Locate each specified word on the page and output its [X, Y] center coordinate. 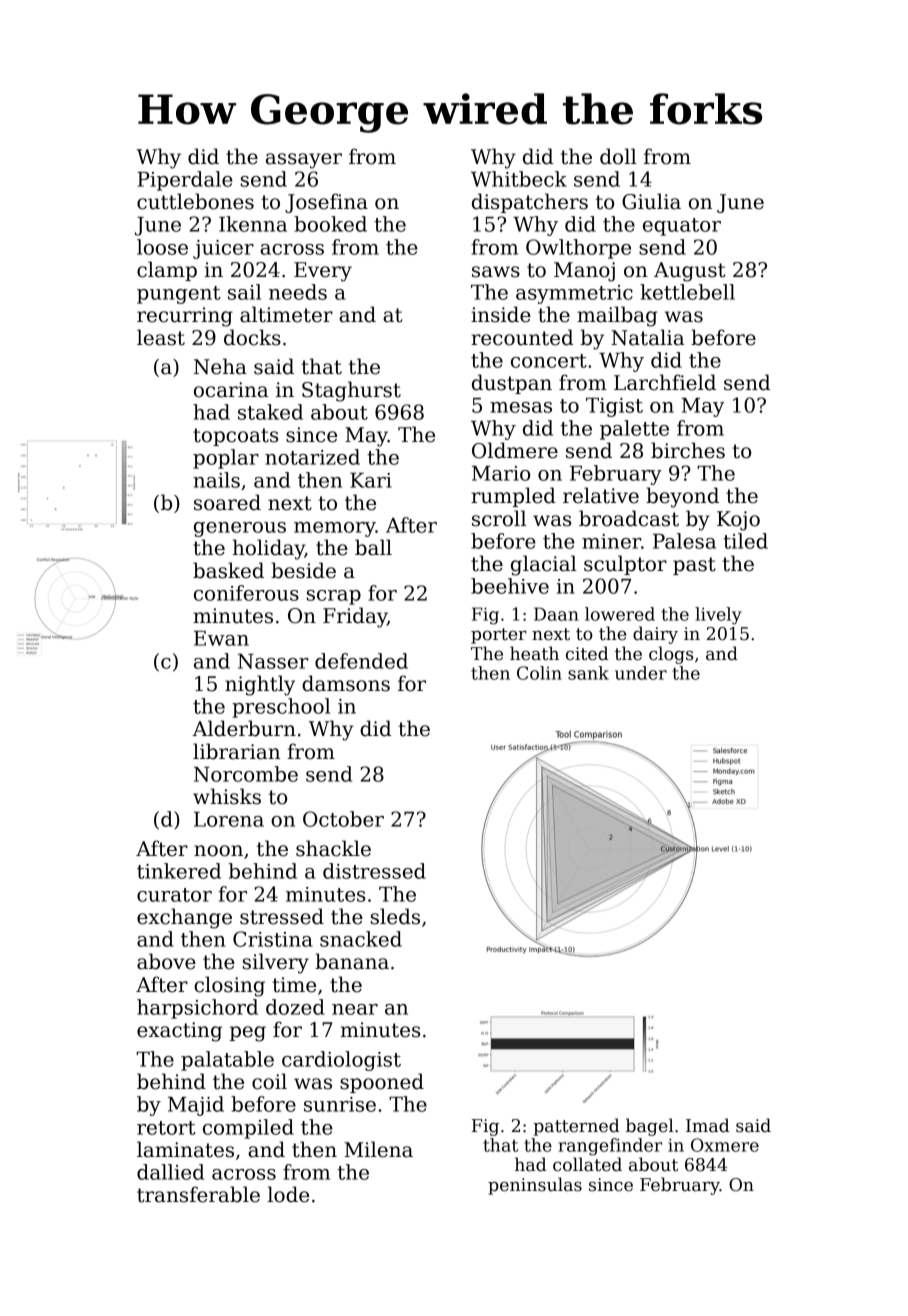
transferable [198, 1194]
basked [228, 570]
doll [618, 156]
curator [174, 895]
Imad [708, 1125]
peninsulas [535, 1186]
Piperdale [185, 181]
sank [588, 673]
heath [534, 653]
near [355, 1009]
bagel [650, 1127]
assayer [304, 161]
